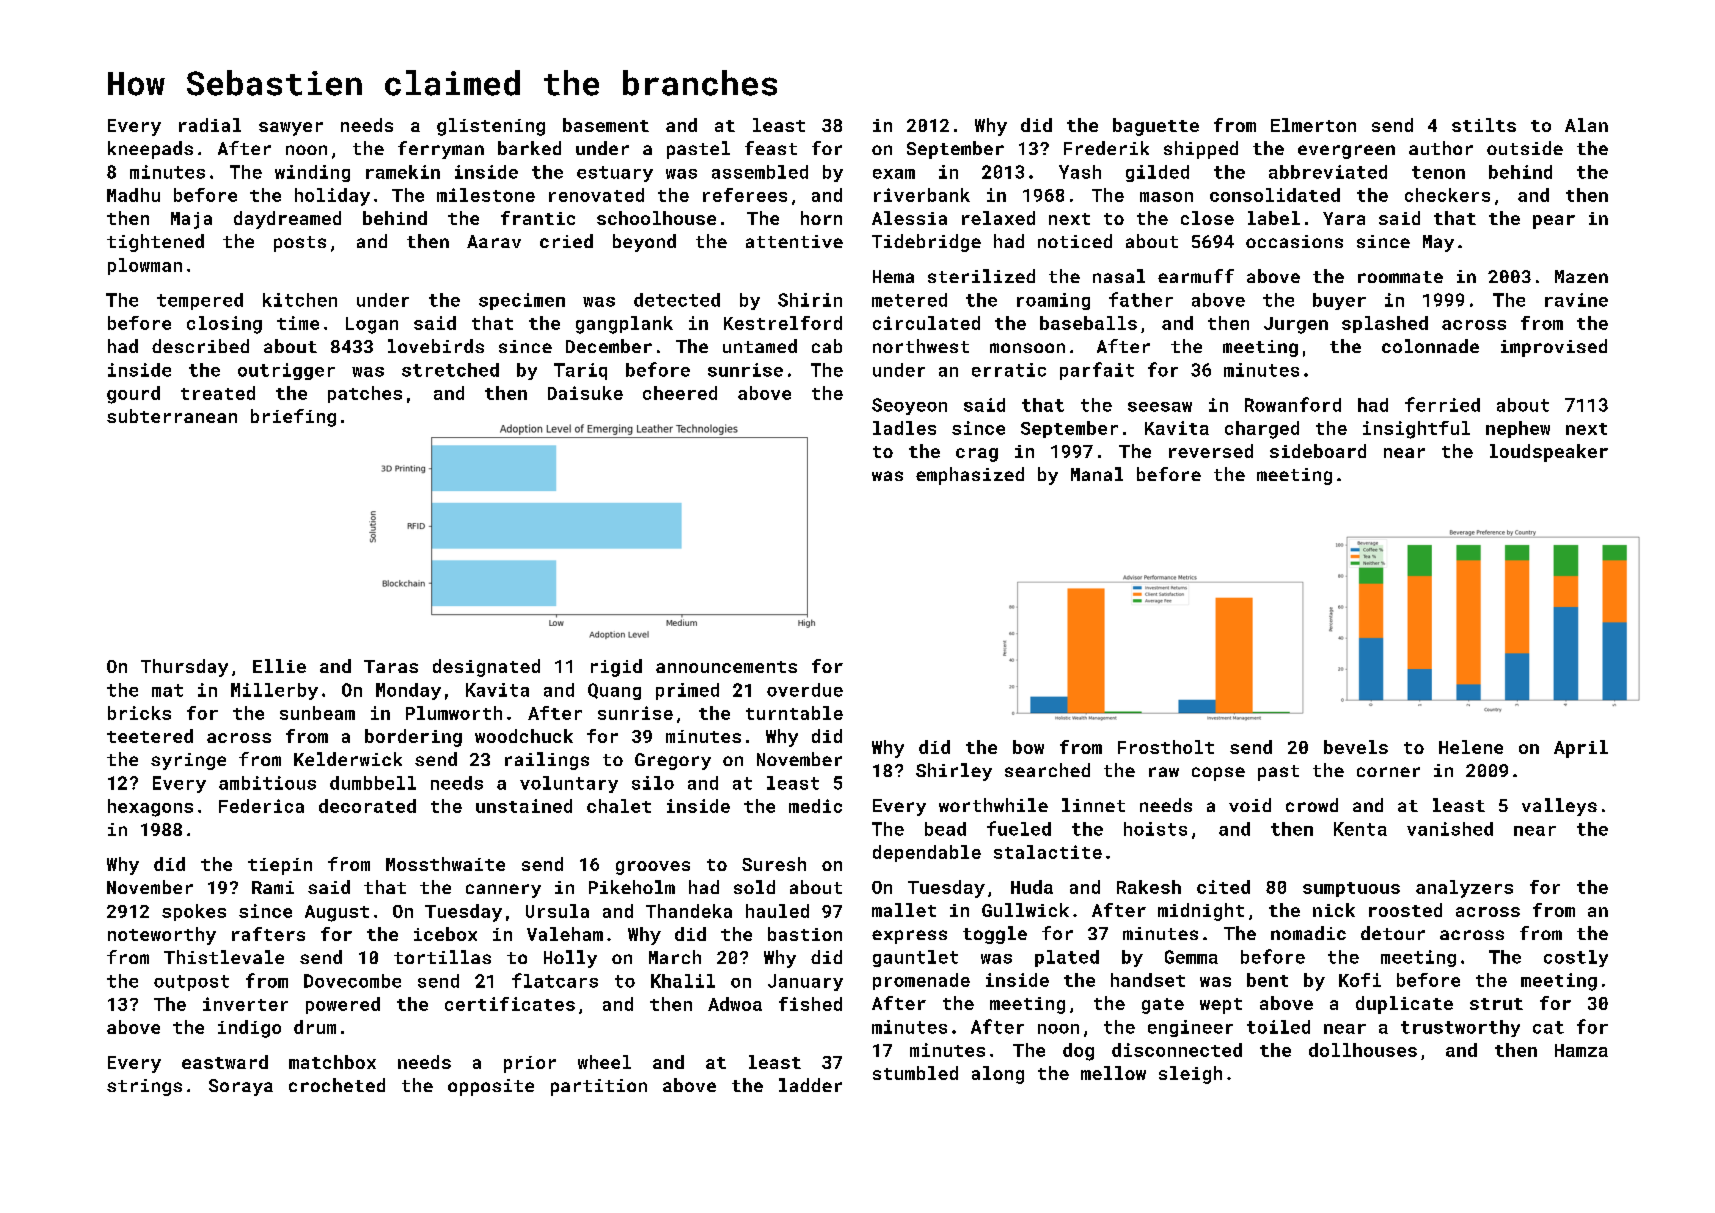 The width and height of the screenshot is (1715, 1213). I want to click on Mazen, so click(1581, 276).
